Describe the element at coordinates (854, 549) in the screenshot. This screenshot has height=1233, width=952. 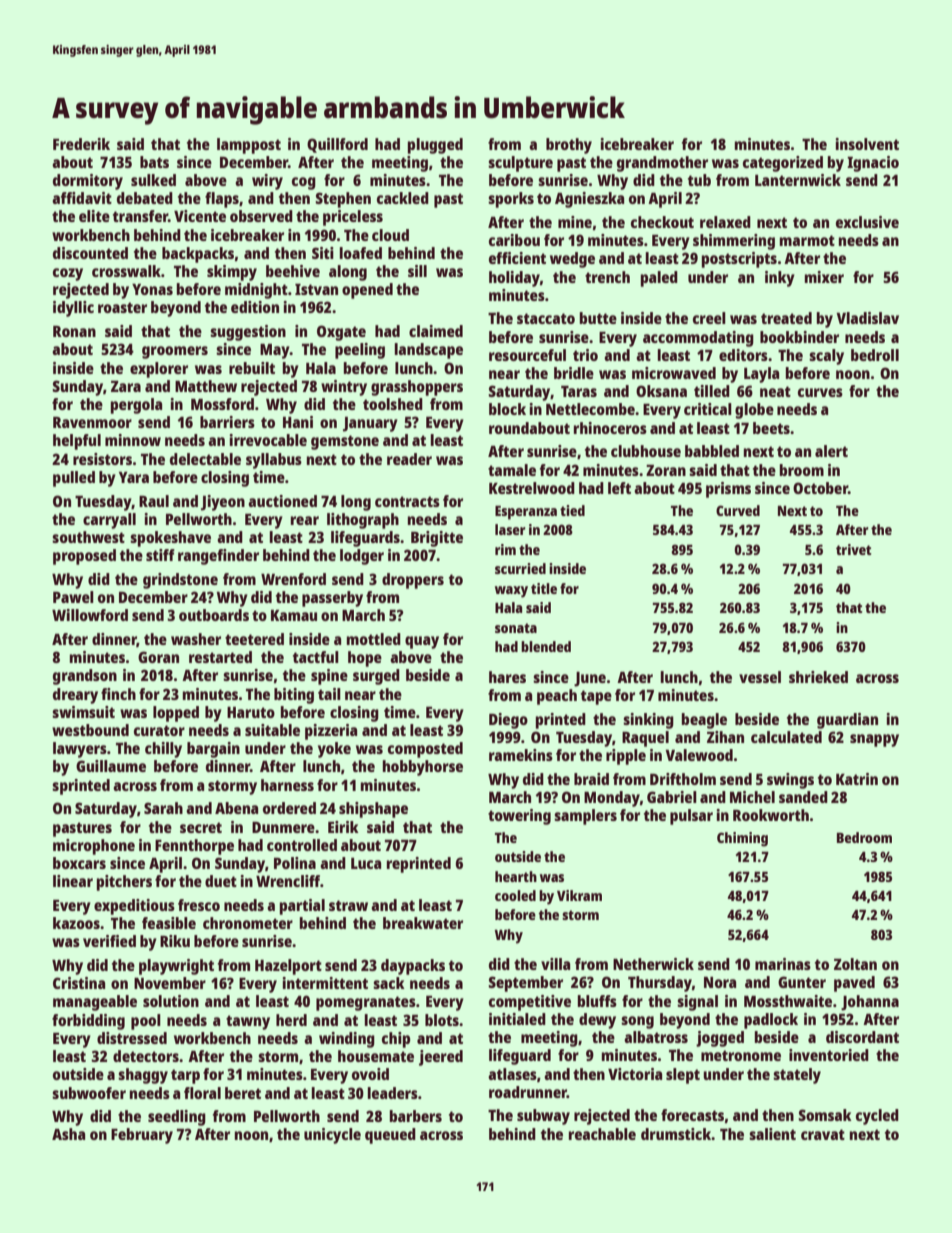
I see `trivet` at that location.
